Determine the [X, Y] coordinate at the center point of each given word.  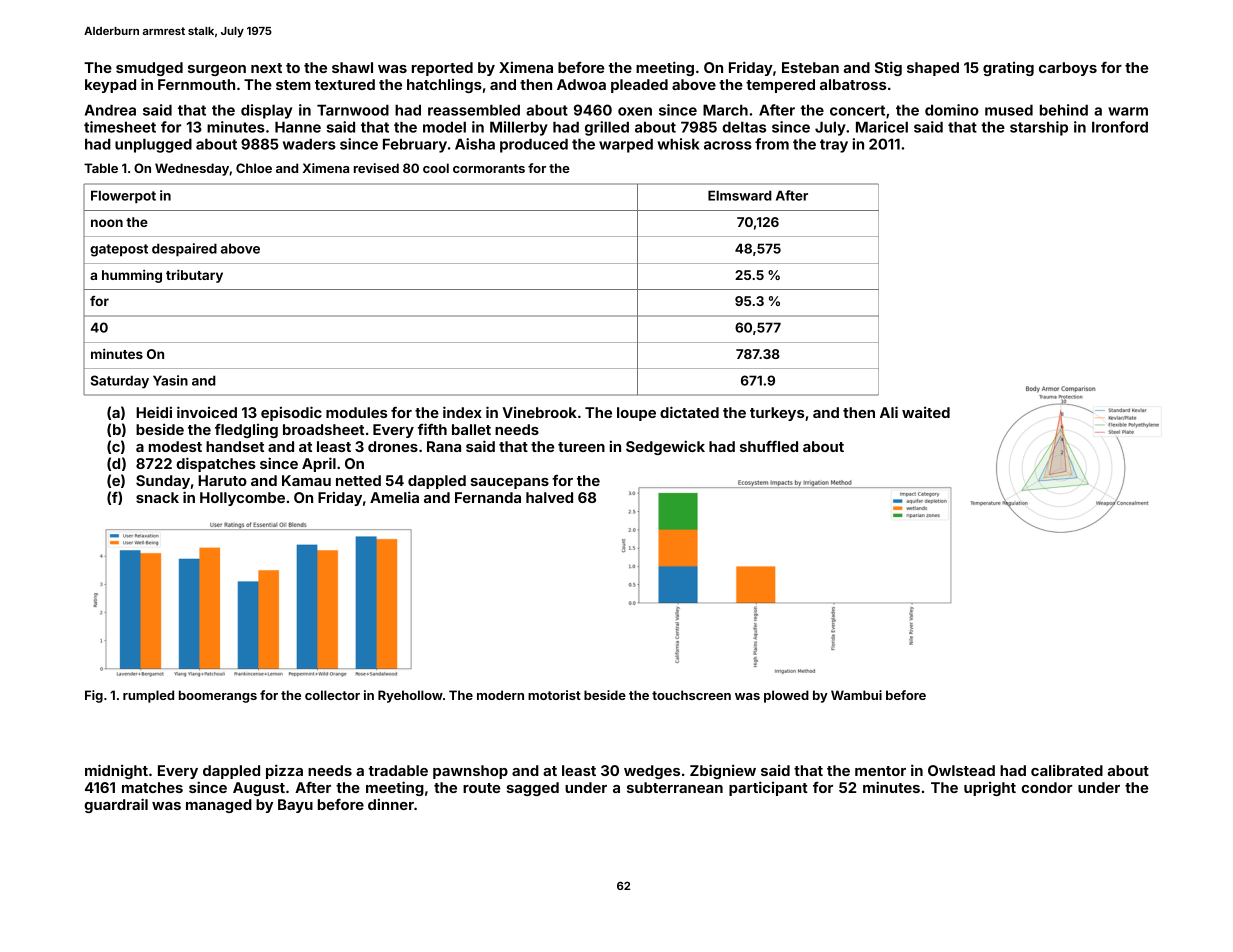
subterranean [675, 787]
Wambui [856, 695]
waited [926, 412]
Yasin [170, 380]
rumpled [148, 696]
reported [442, 69]
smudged [149, 69]
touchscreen [691, 695]
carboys [1068, 69]
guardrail [116, 805]
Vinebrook [539, 412]
